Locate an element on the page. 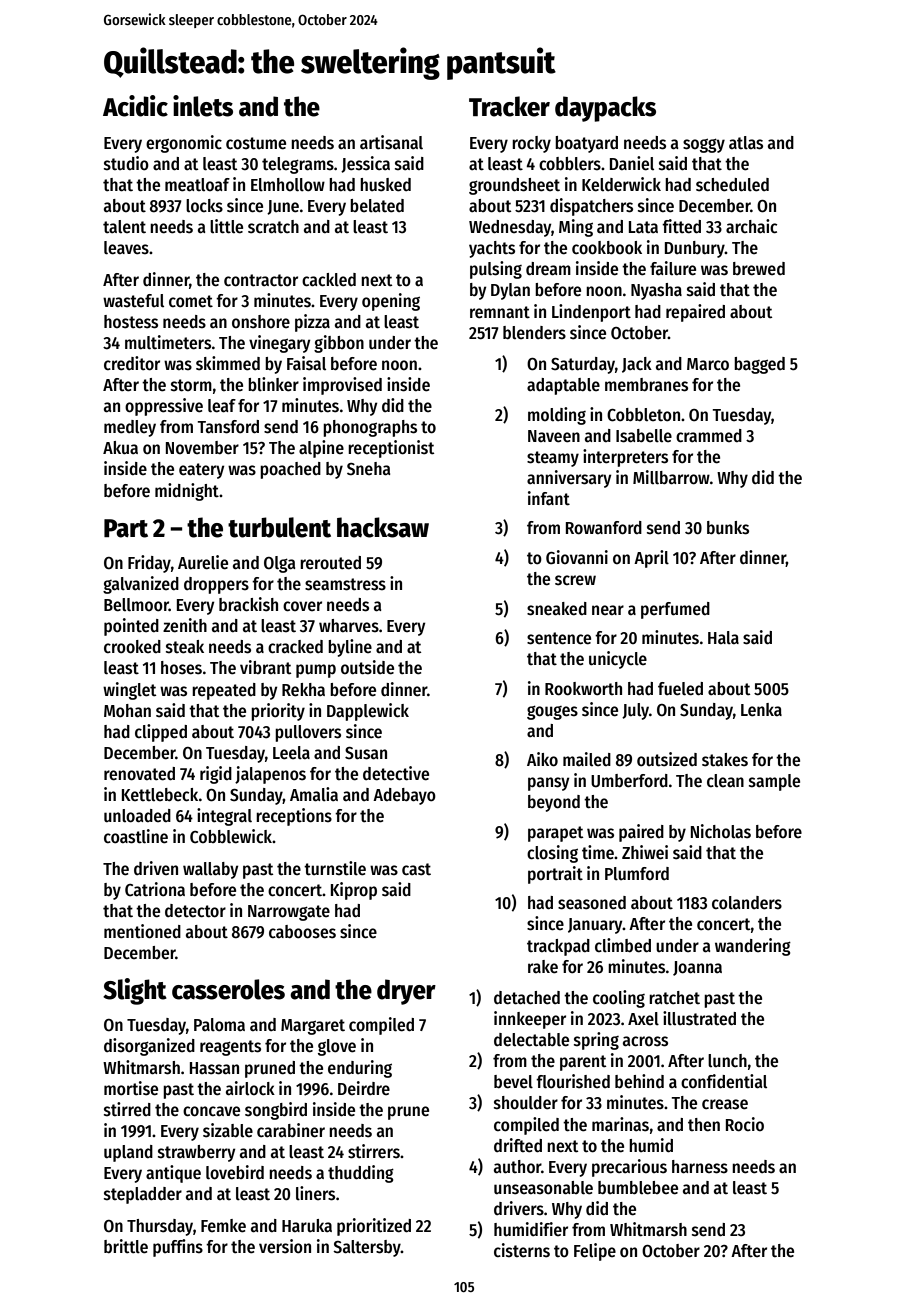 This page has height=1316, width=908. prioritized is located at coordinates (374, 1227).
